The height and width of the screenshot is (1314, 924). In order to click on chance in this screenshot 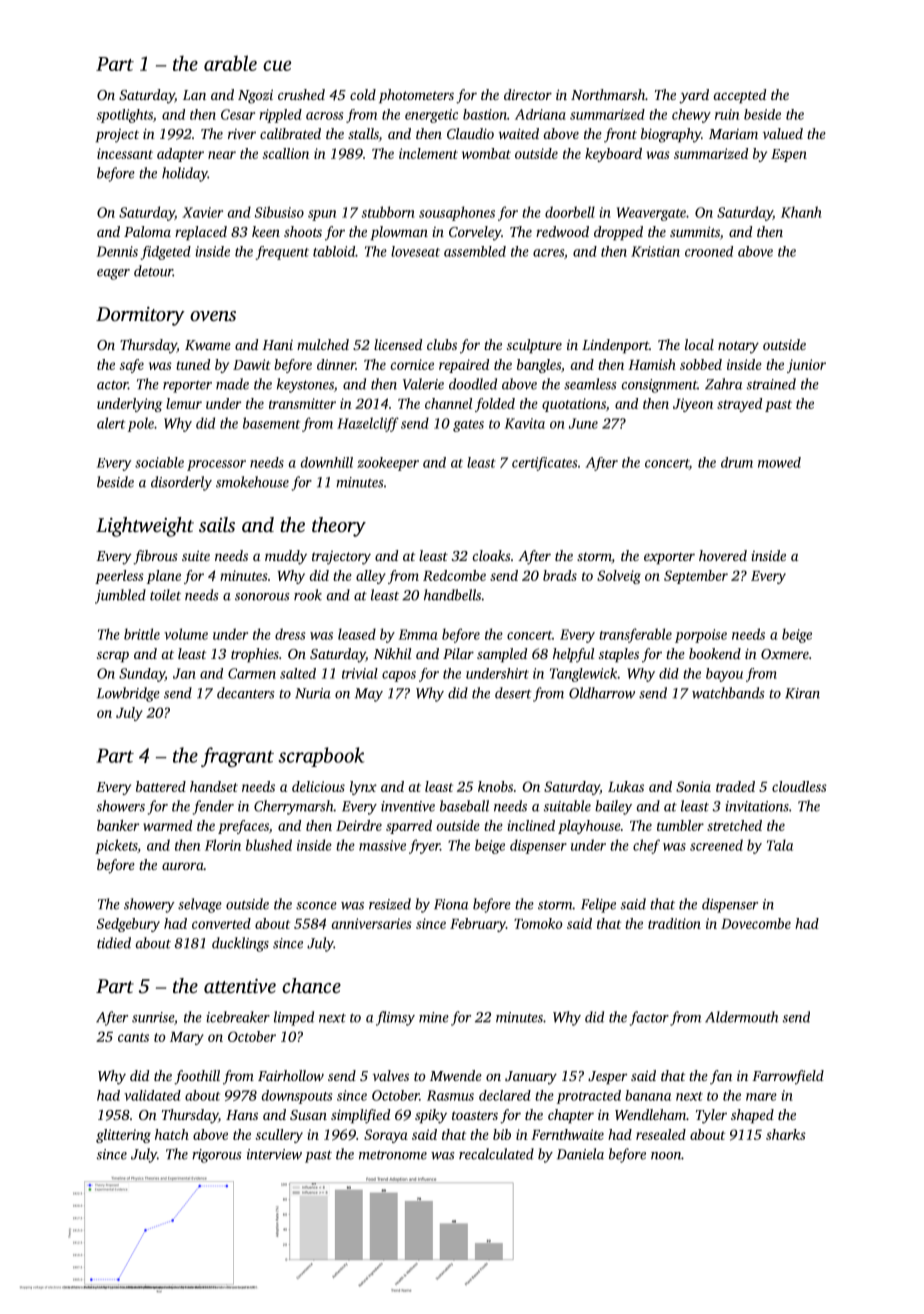, I will do `click(311, 985)`.
